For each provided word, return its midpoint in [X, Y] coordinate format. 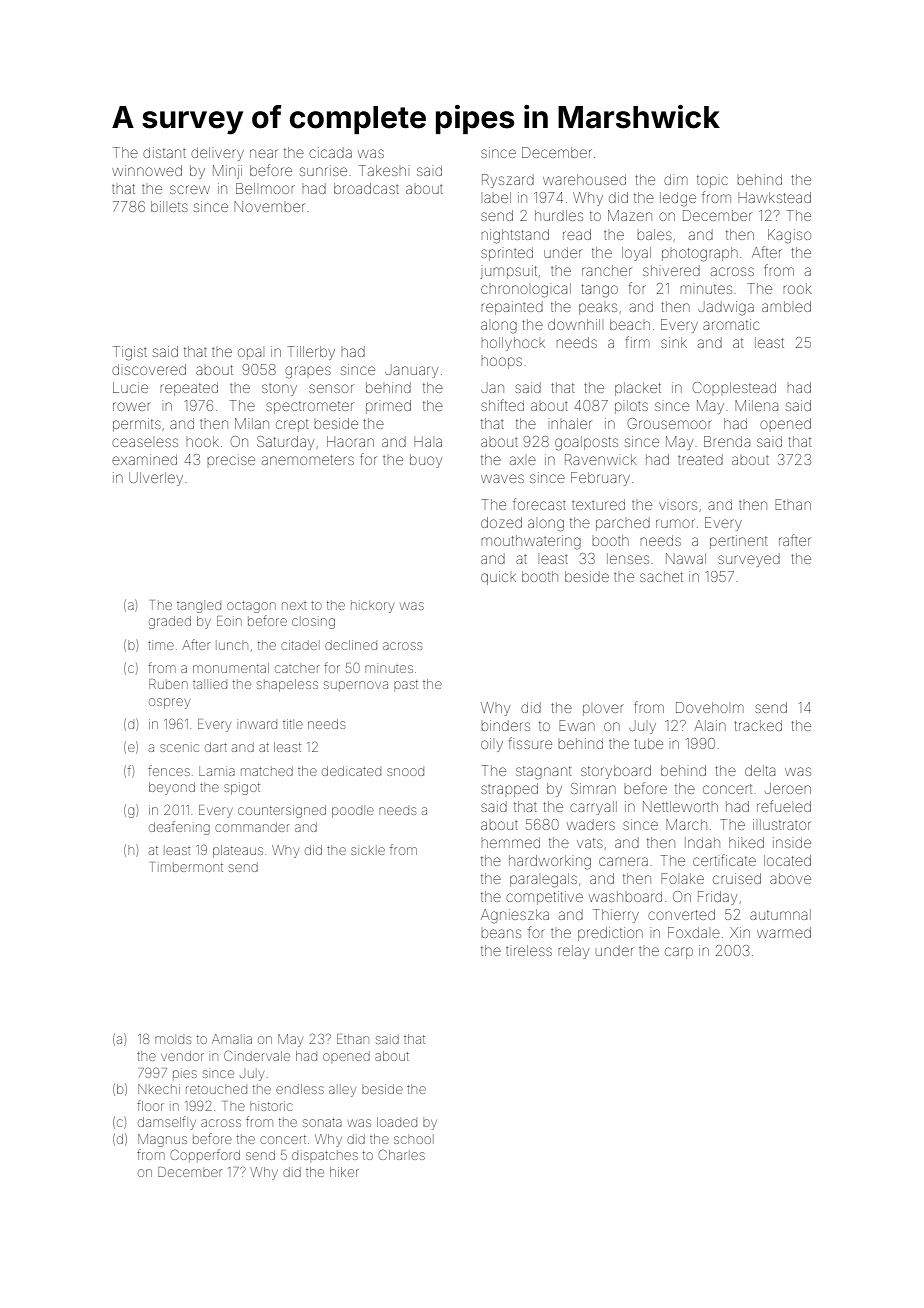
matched [267, 771]
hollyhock [513, 344]
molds [173, 1040]
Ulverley [156, 479]
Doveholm [709, 707]
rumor [675, 523]
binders [505, 725]
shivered [671, 270]
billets [169, 206]
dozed [501, 522]
